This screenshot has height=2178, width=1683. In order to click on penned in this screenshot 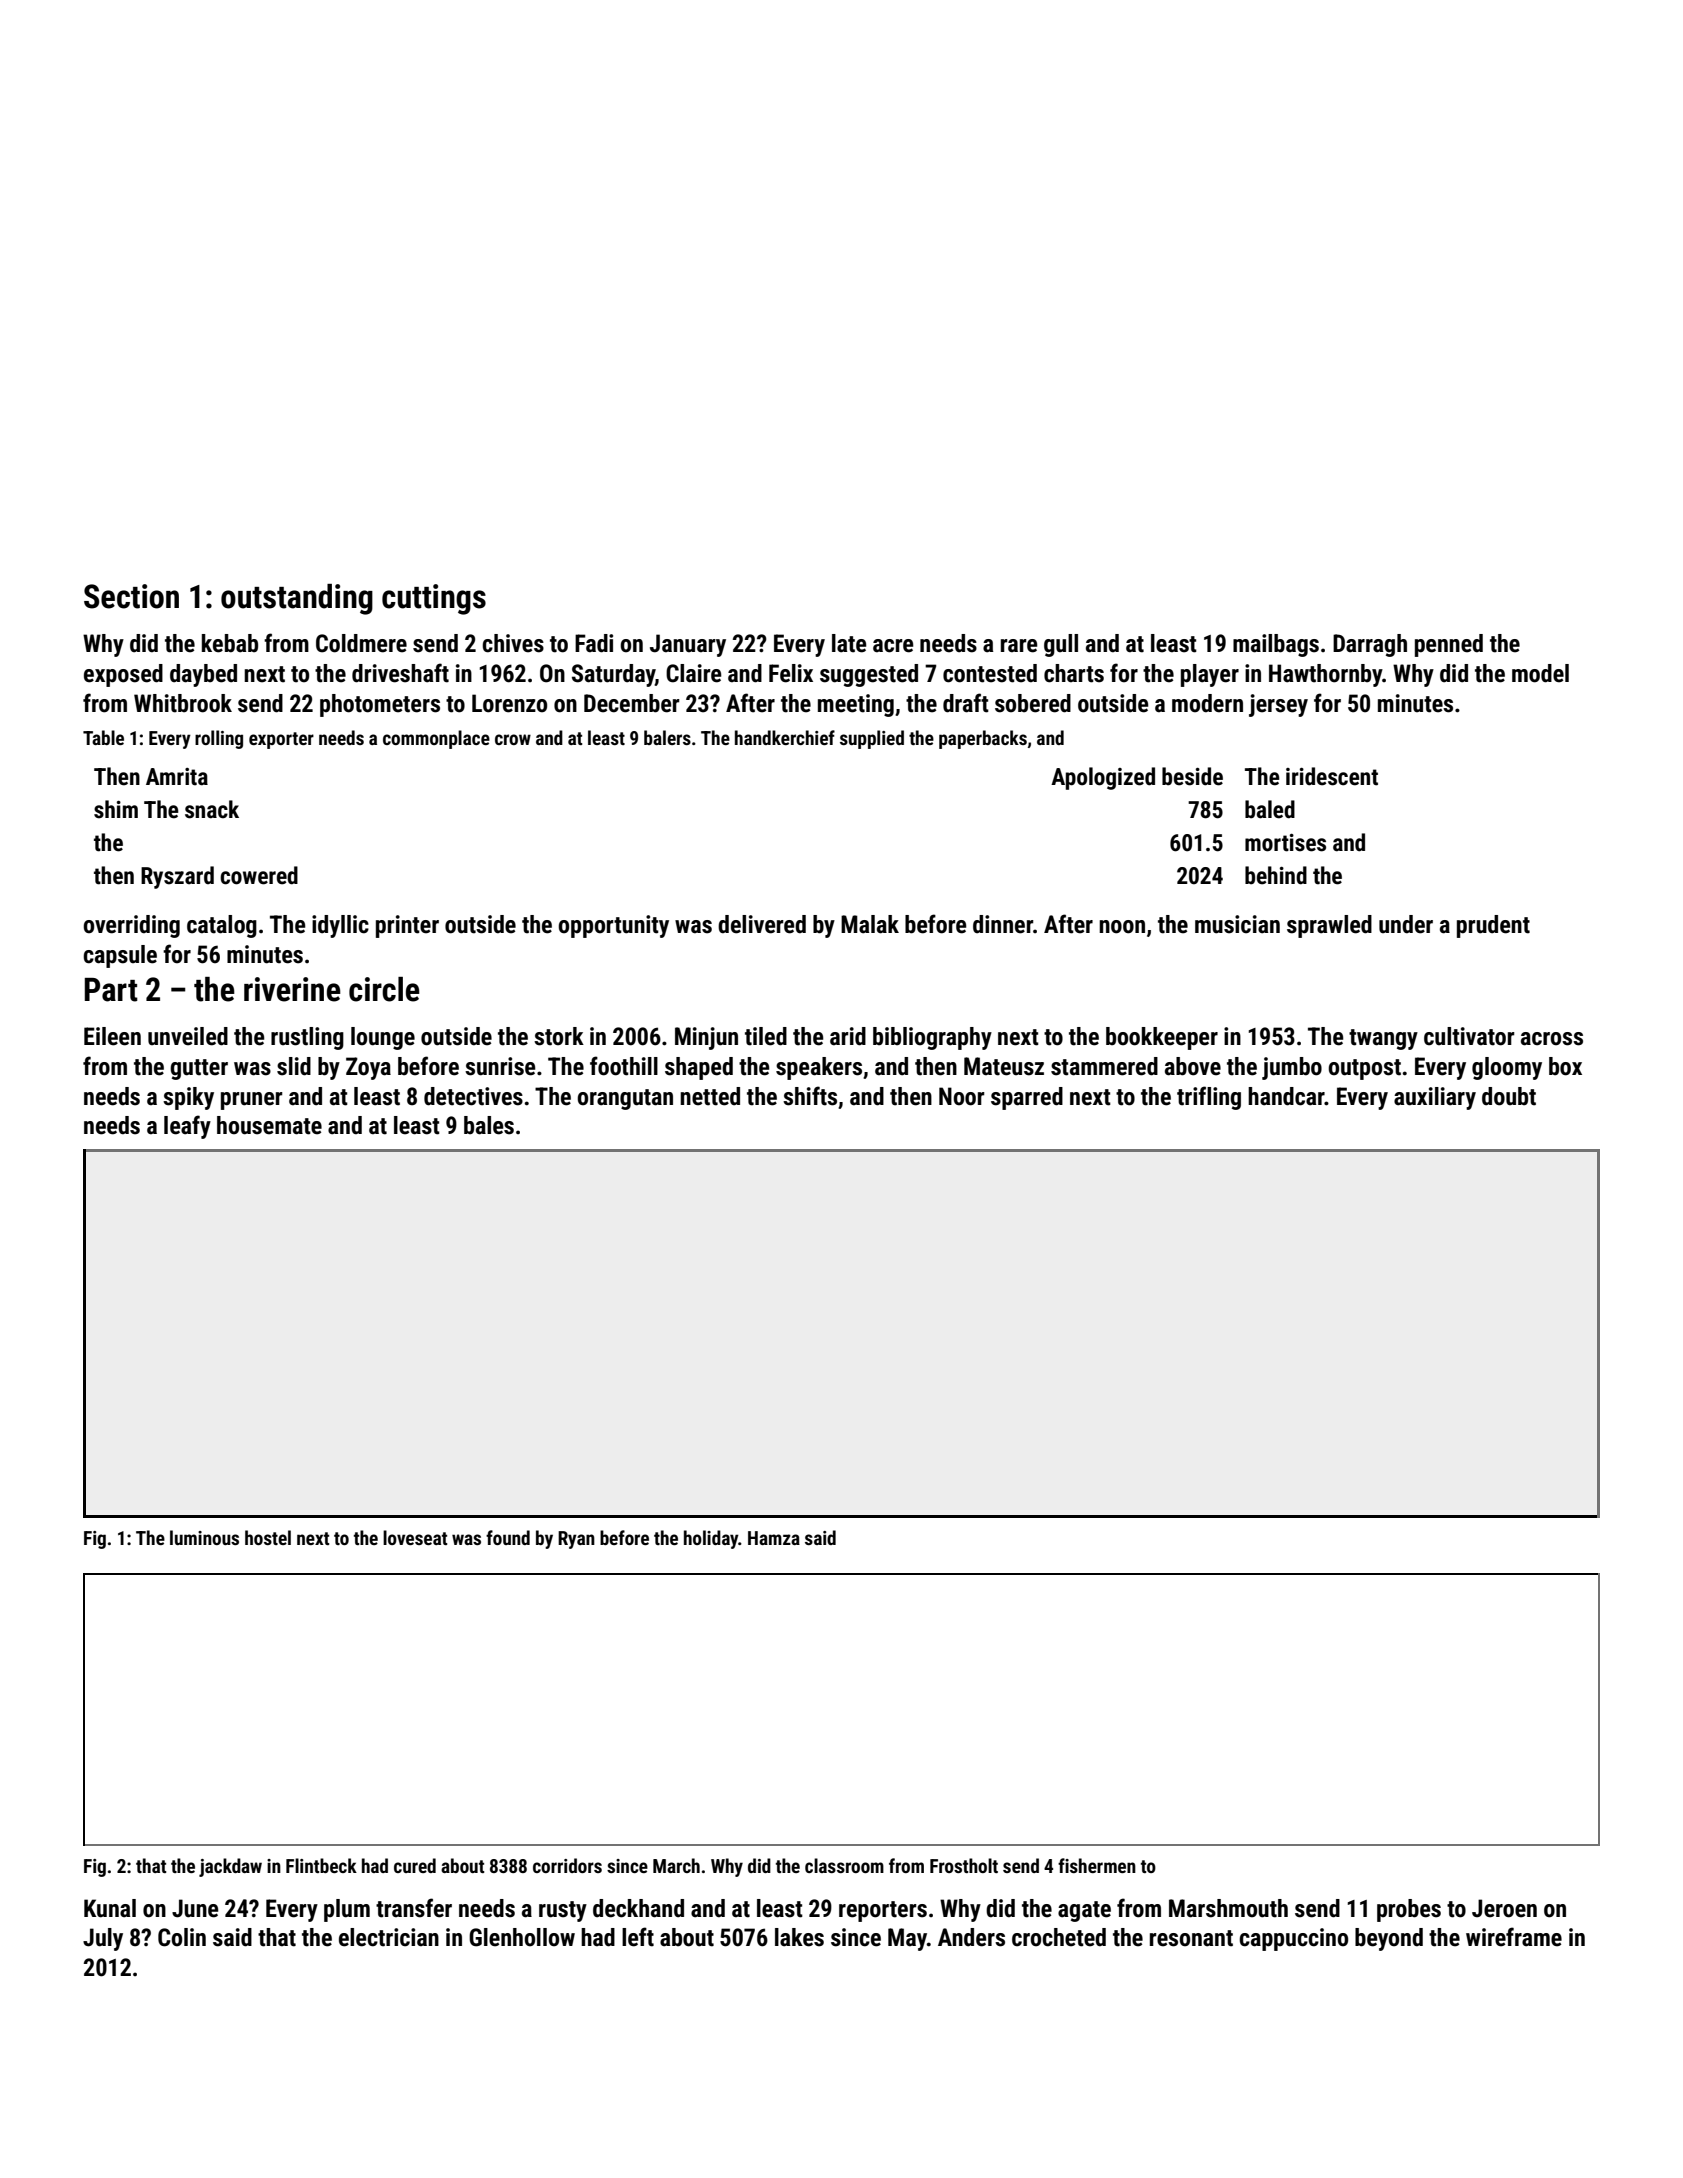, I will do `click(1449, 645)`.
